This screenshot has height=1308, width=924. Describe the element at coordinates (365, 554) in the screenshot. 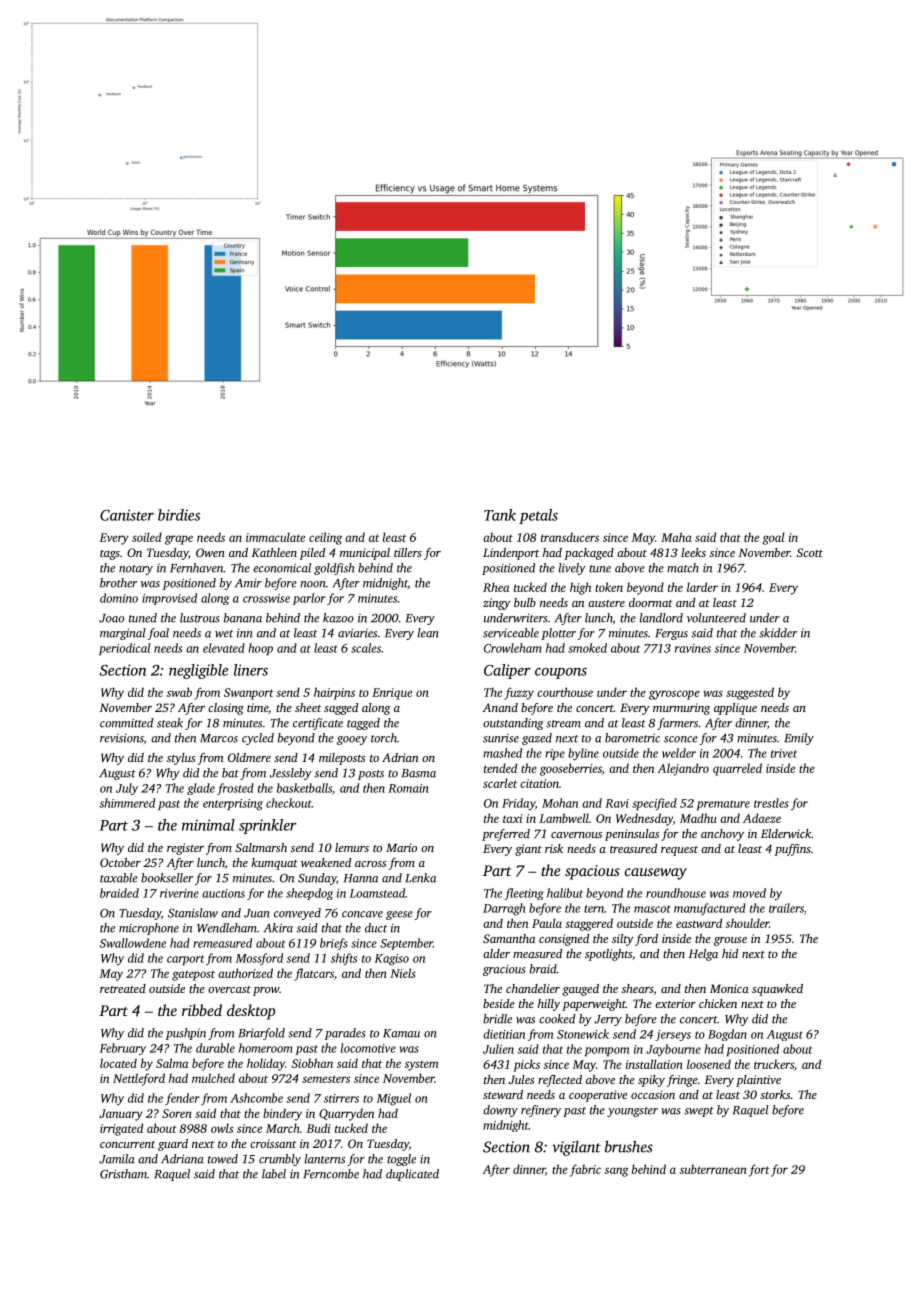

I see `municipal` at that location.
